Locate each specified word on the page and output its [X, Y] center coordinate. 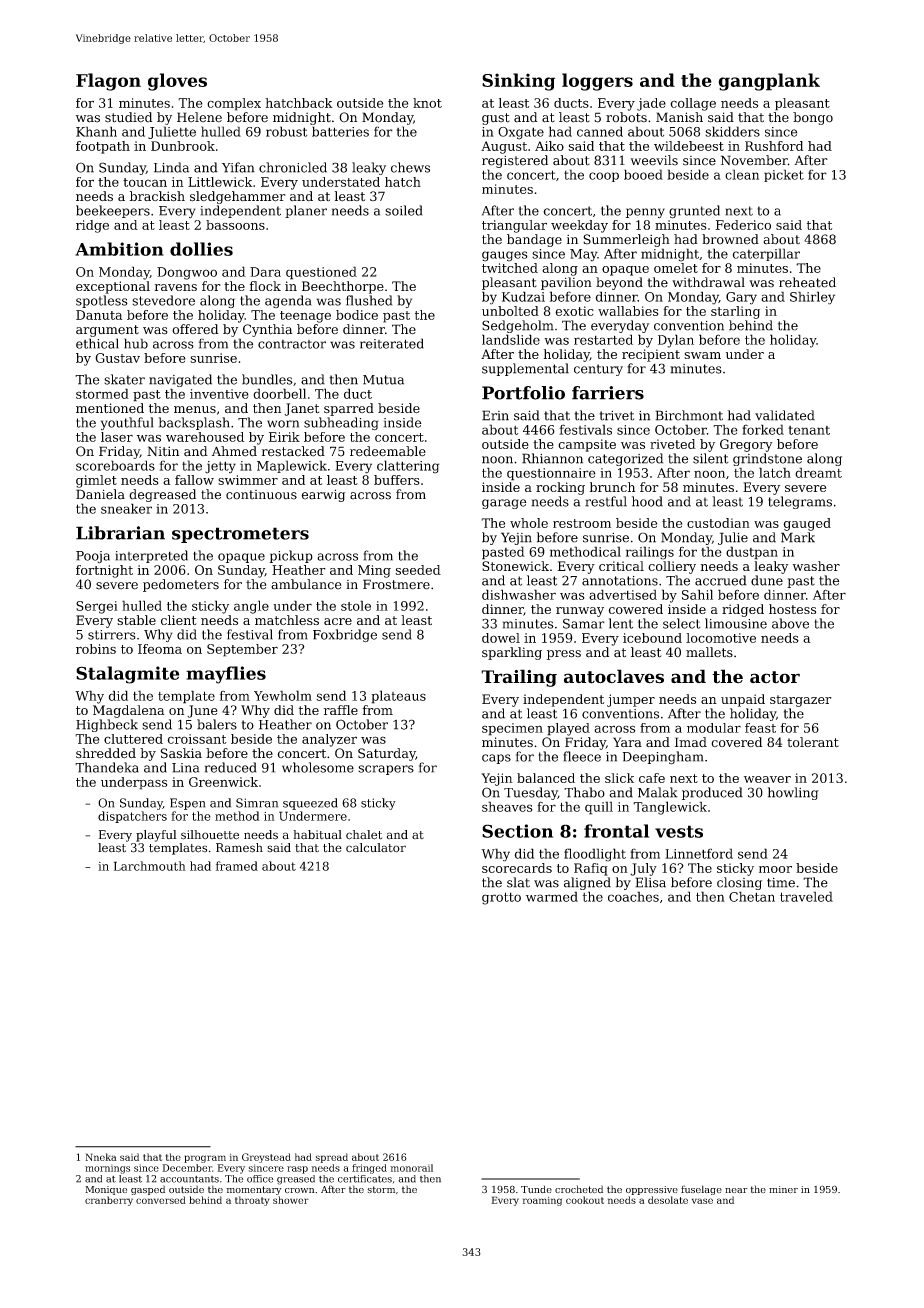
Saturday [387, 754]
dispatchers [132, 817]
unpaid [743, 700]
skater [124, 379]
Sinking [518, 82]
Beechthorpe [343, 287]
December [187, 1168]
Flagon [108, 82]
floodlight [595, 855]
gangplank [769, 82]
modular [714, 728]
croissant [197, 739]
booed [643, 174]
